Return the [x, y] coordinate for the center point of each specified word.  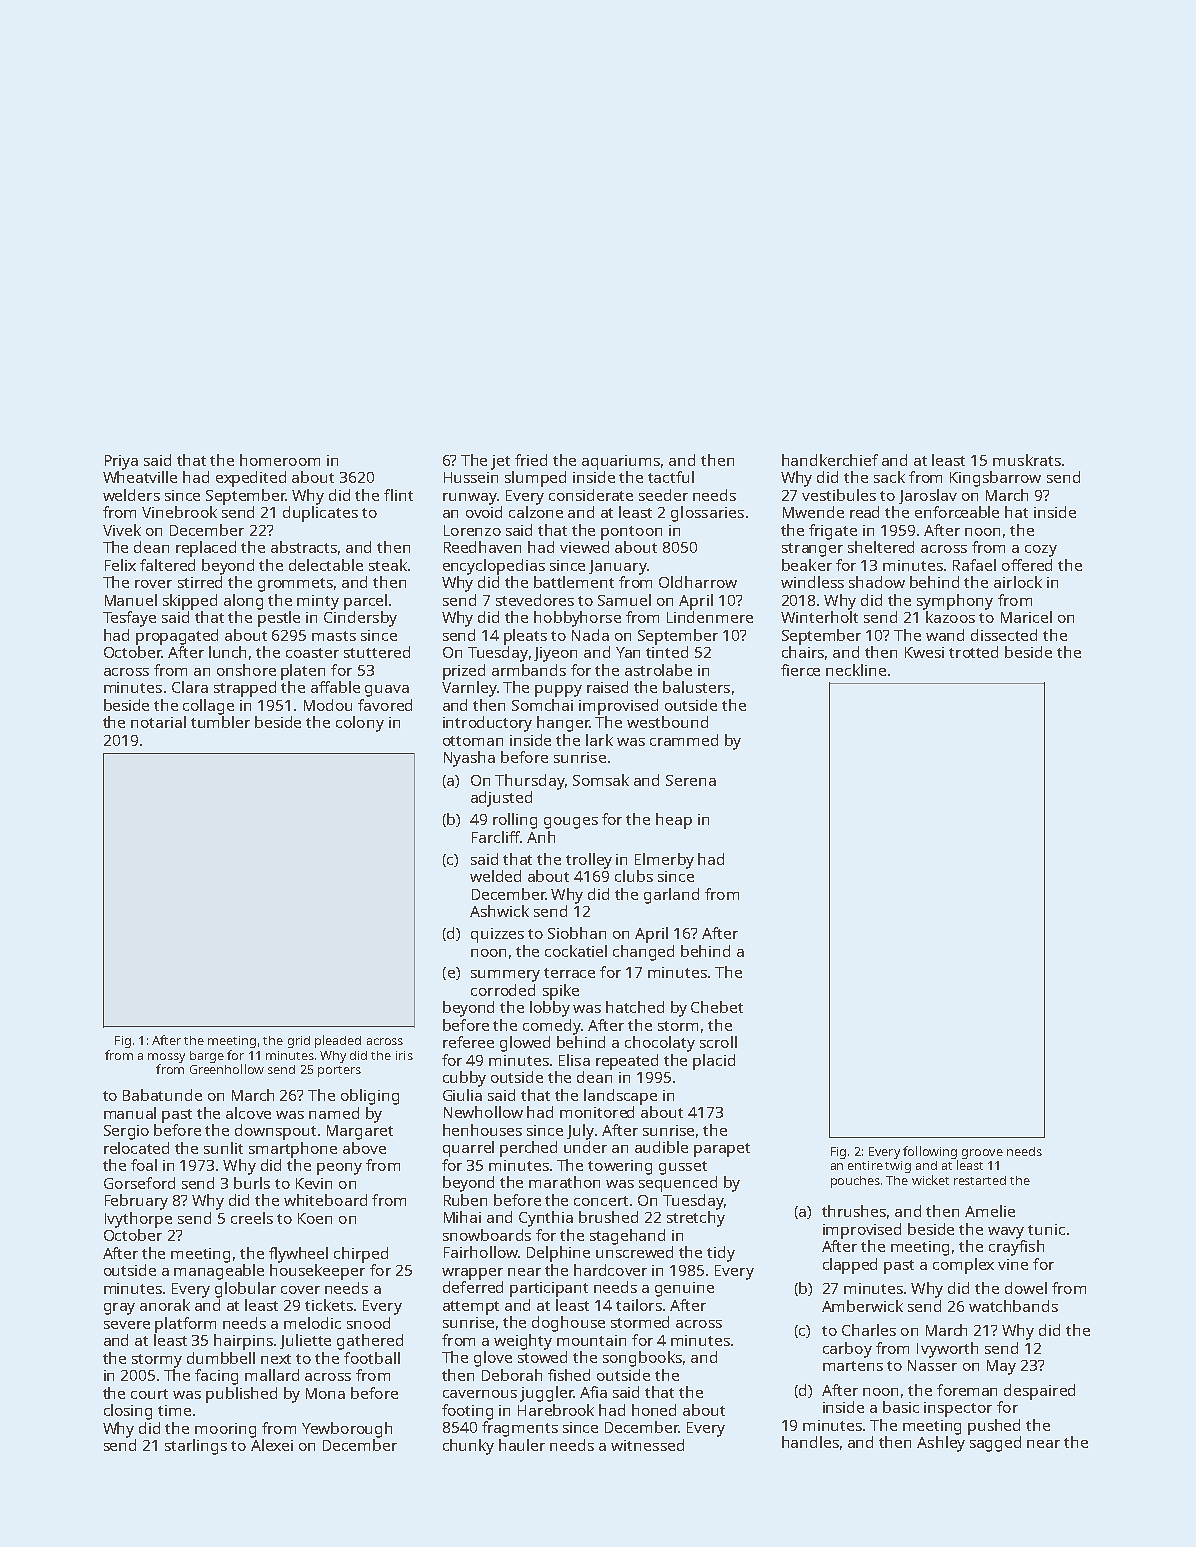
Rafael [974, 565]
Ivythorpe [138, 1220]
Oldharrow [698, 582]
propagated [177, 637]
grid [299, 1042]
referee [468, 1042]
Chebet [717, 1007]
